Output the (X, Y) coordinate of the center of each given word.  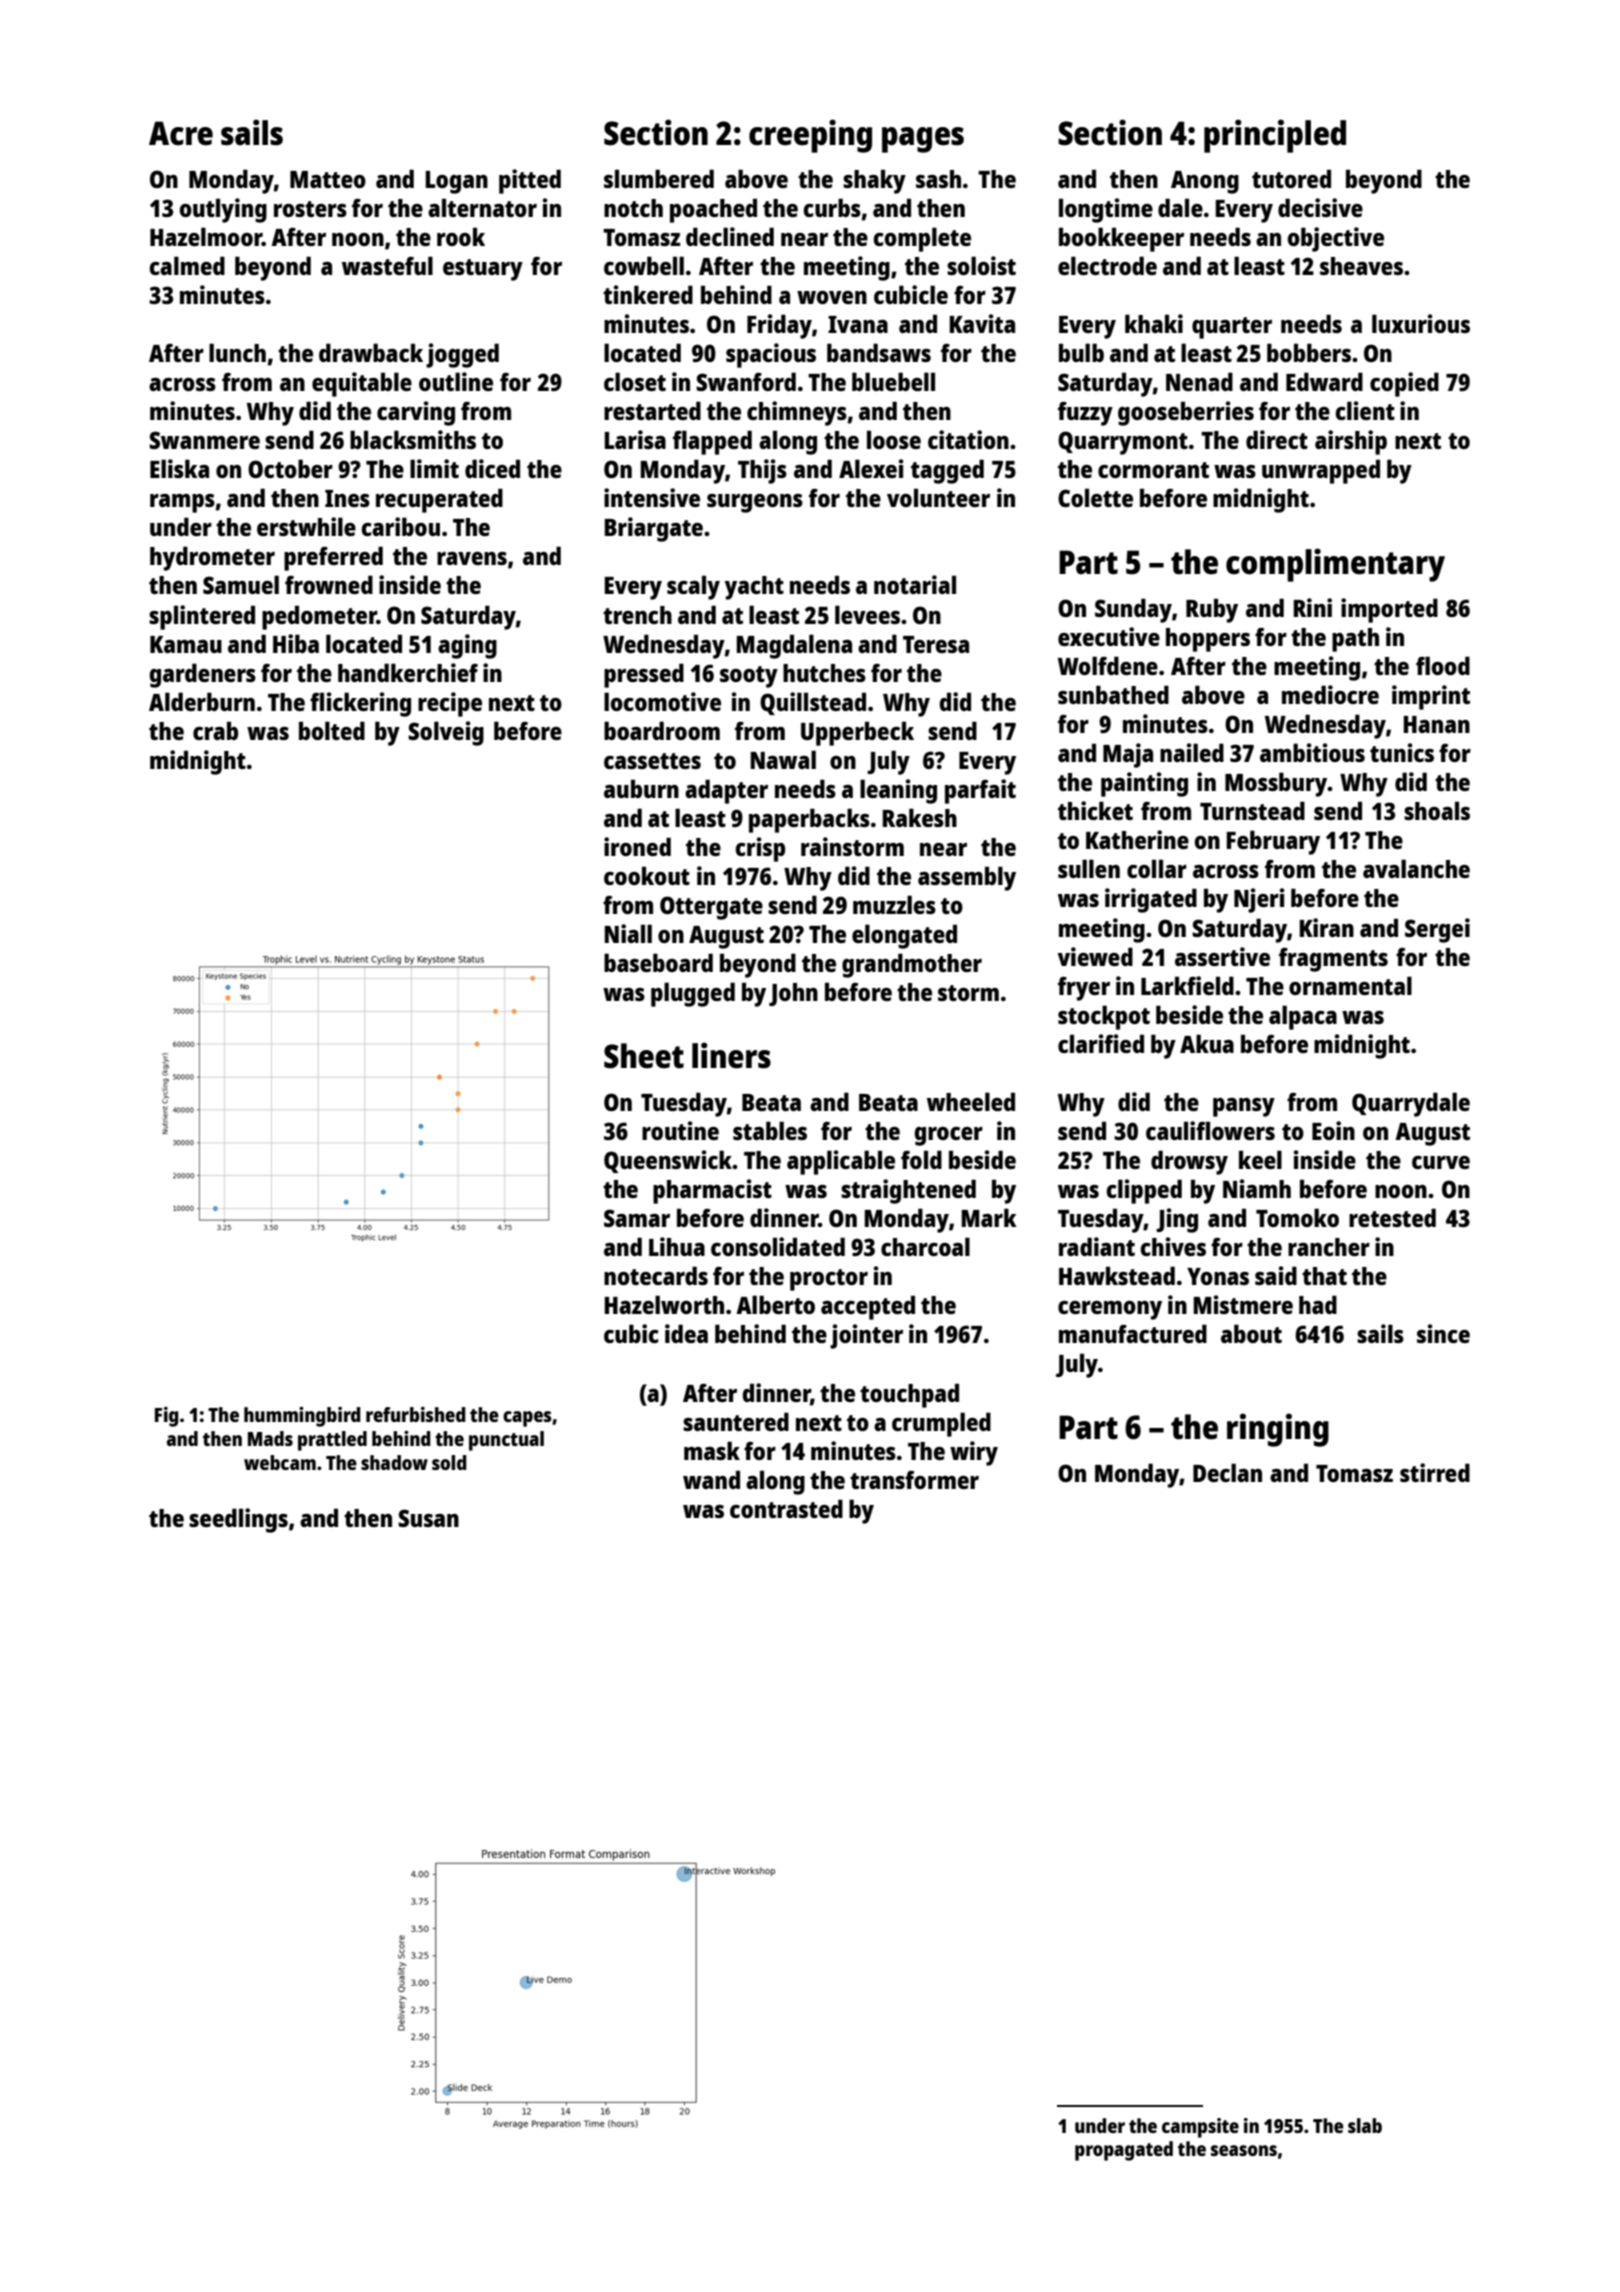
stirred (1435, 1472)
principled (1275, 136)
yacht (754, 588)
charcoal (925, 1246)
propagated (1124, 2151)
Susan (428, 1518)
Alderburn (202, 701)
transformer (914, 1480)
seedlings (238, 1520)
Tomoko (1297, 1217)
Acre (181, 133)
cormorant (1153, 470)
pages (923, 140)
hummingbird (302, 1417)
